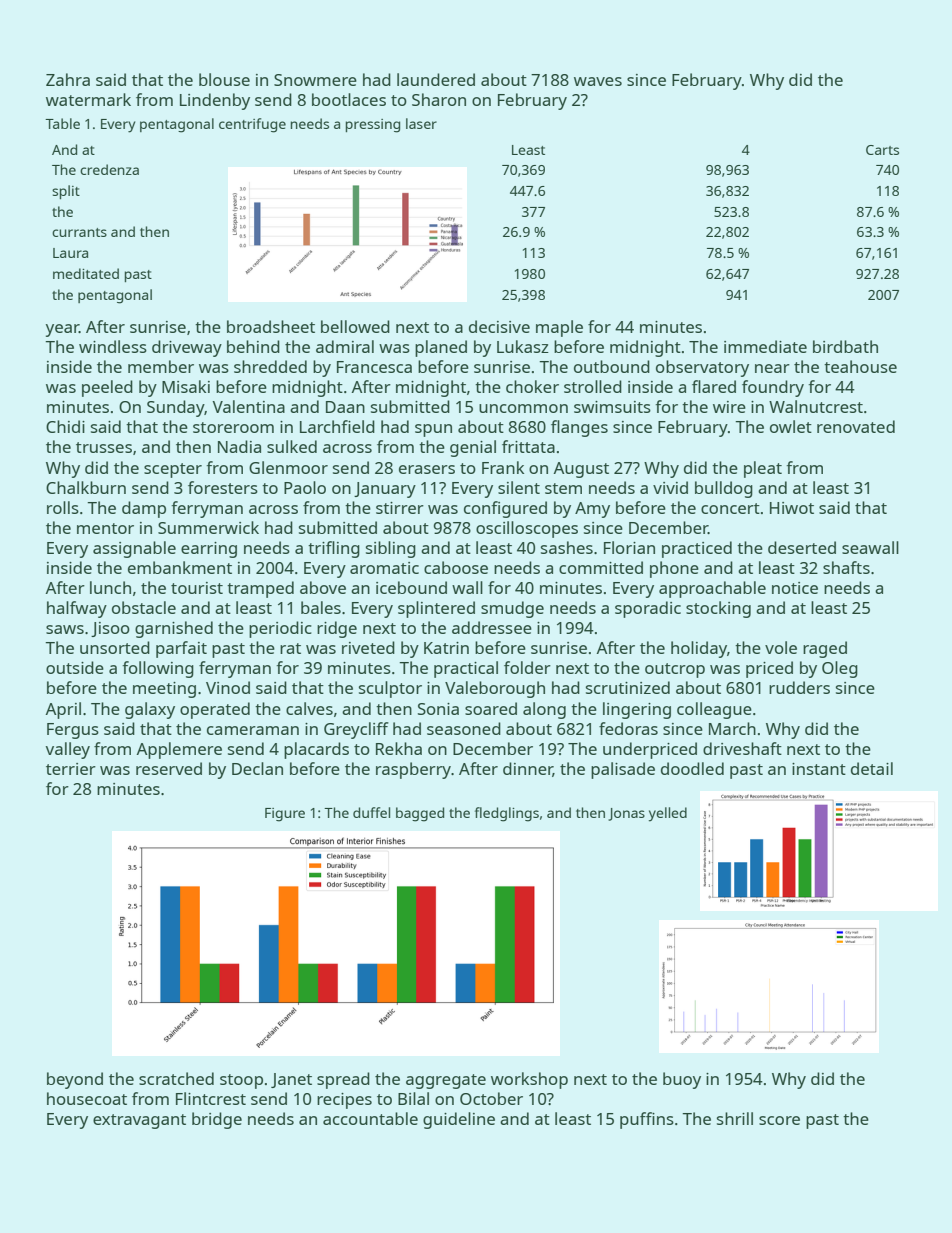 Image resolution: width=952 pixels, height=1233 pixels. Describe the element at coordinates (718, 609) in the screenshot. I see `stocking` at that location.
